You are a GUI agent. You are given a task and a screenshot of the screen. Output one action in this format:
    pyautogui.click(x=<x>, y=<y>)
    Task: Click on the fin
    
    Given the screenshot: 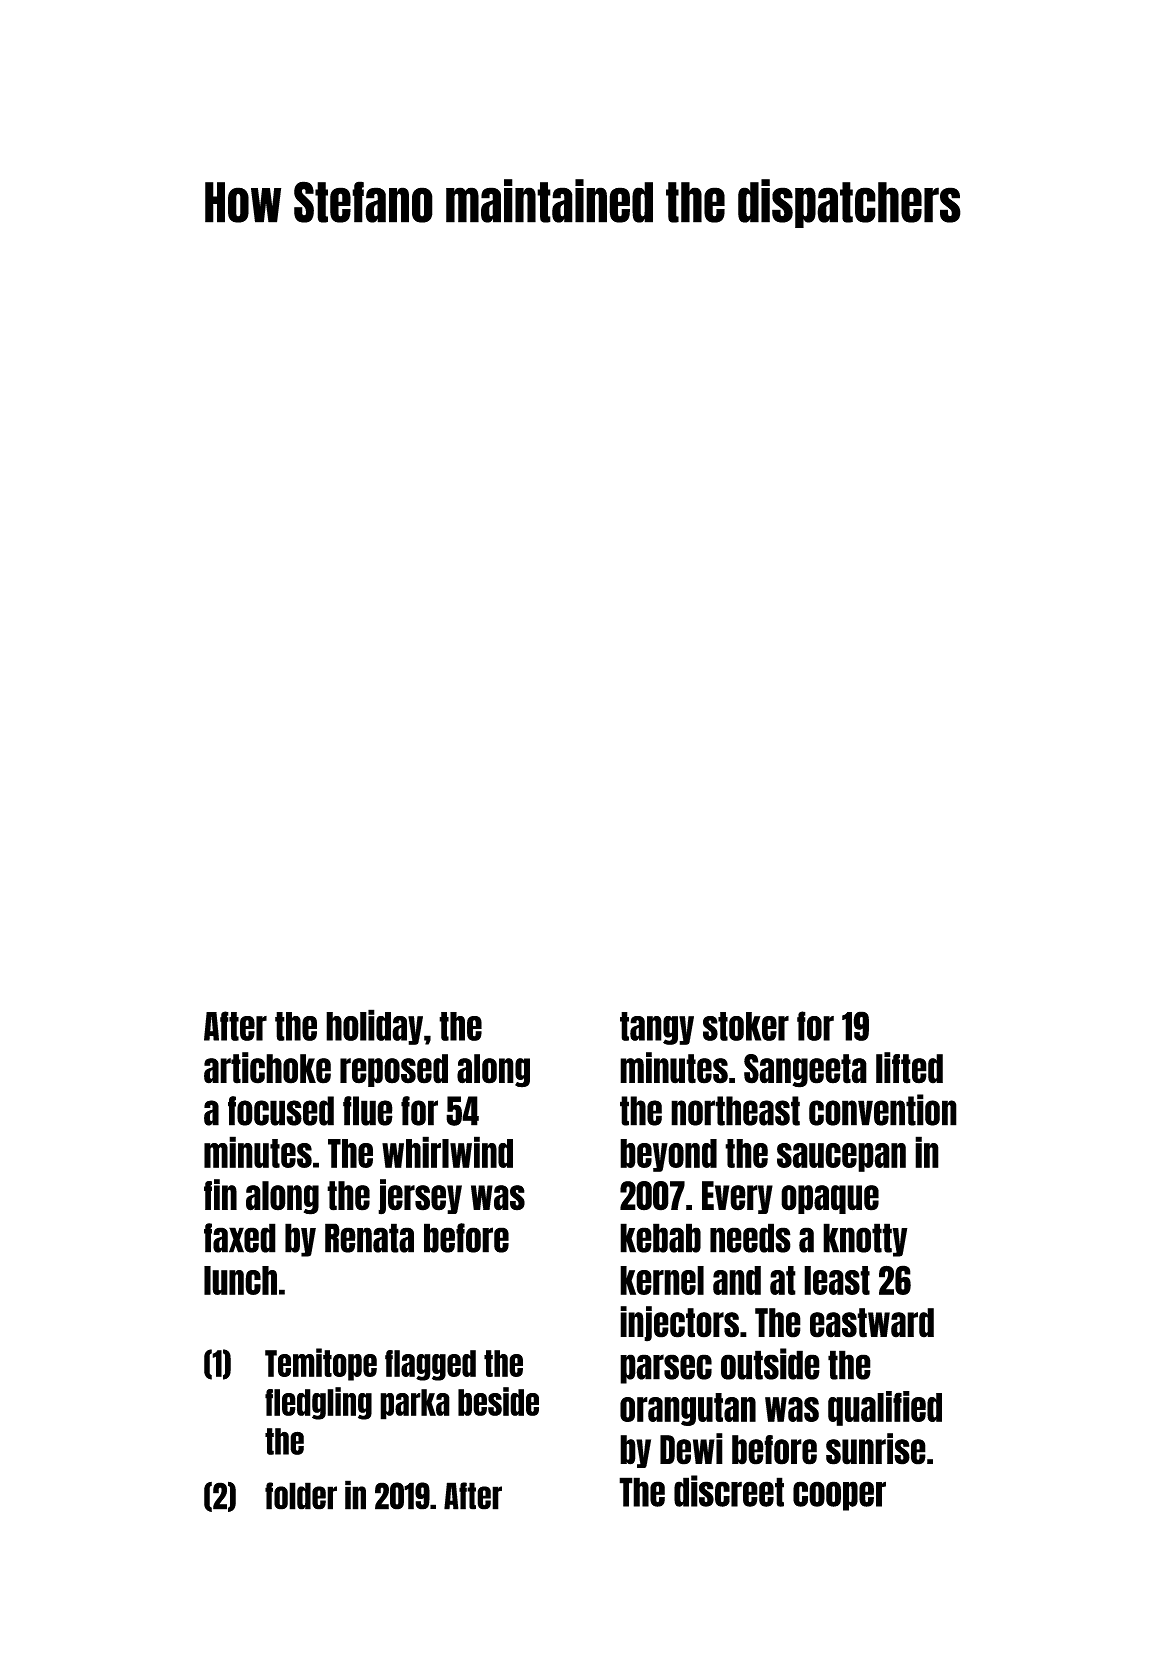 What is the action you would take?
    pyautogui.click(x=220, y=1194)
